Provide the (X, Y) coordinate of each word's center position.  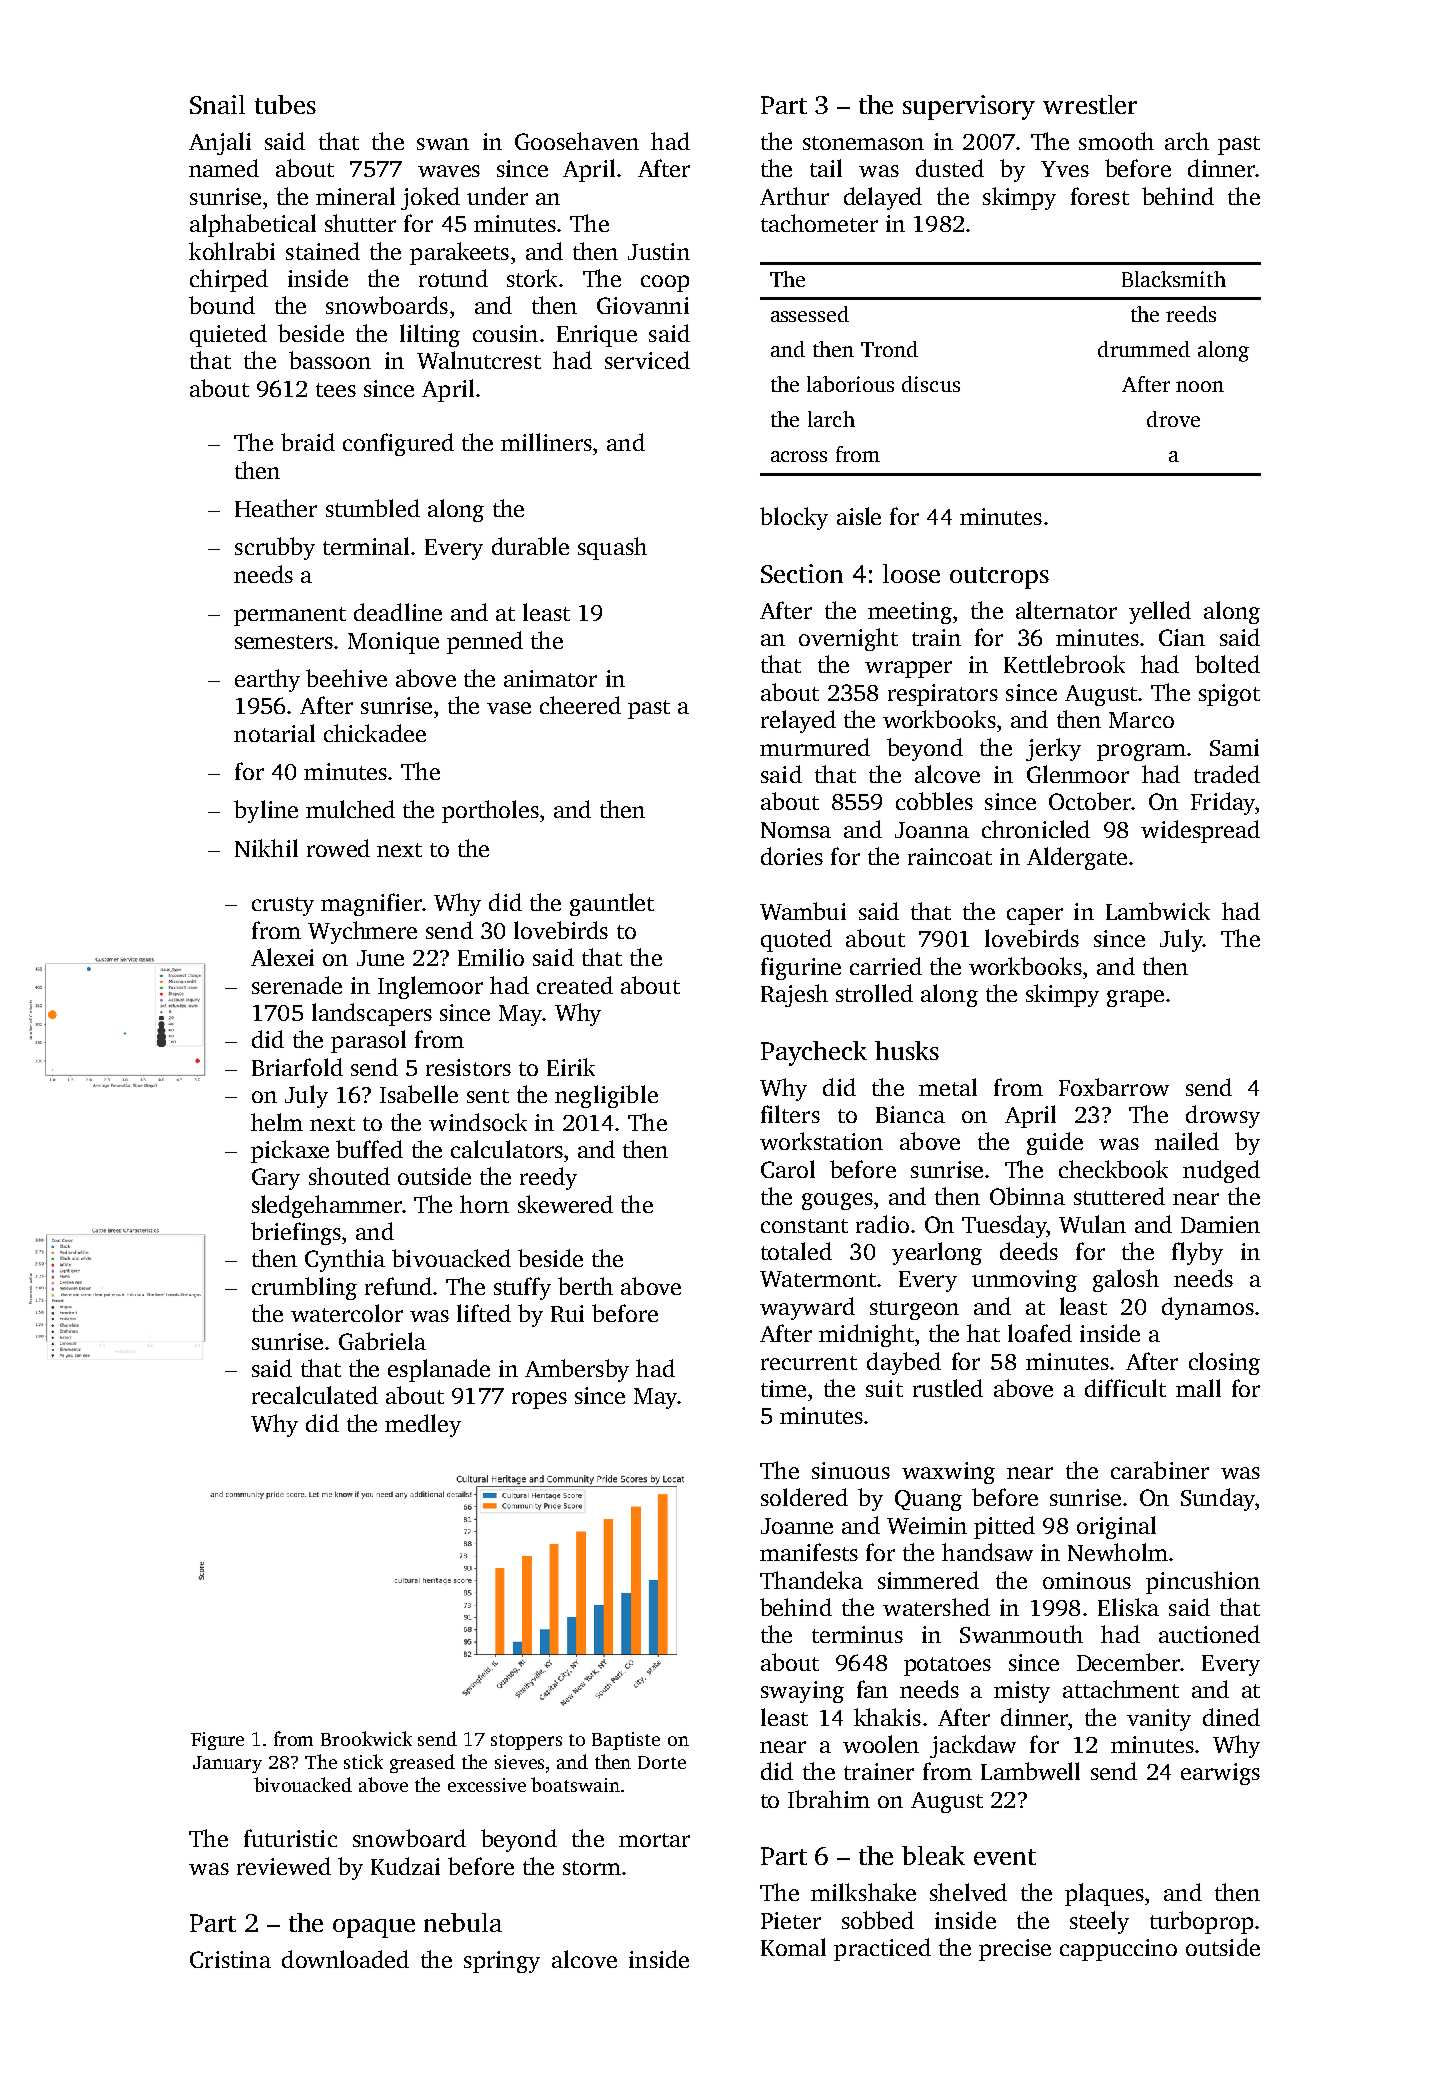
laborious (850, 384)
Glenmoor (1078, 774)
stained (323, 251)
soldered (804, 1497)
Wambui (803, 911)
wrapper (908, 669)
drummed (1144, 349)
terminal (366, 546)
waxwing (948, 1473)
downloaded (345, 1959)
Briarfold (297, 1067)
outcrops (999, 578)
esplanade (439, 1370)
